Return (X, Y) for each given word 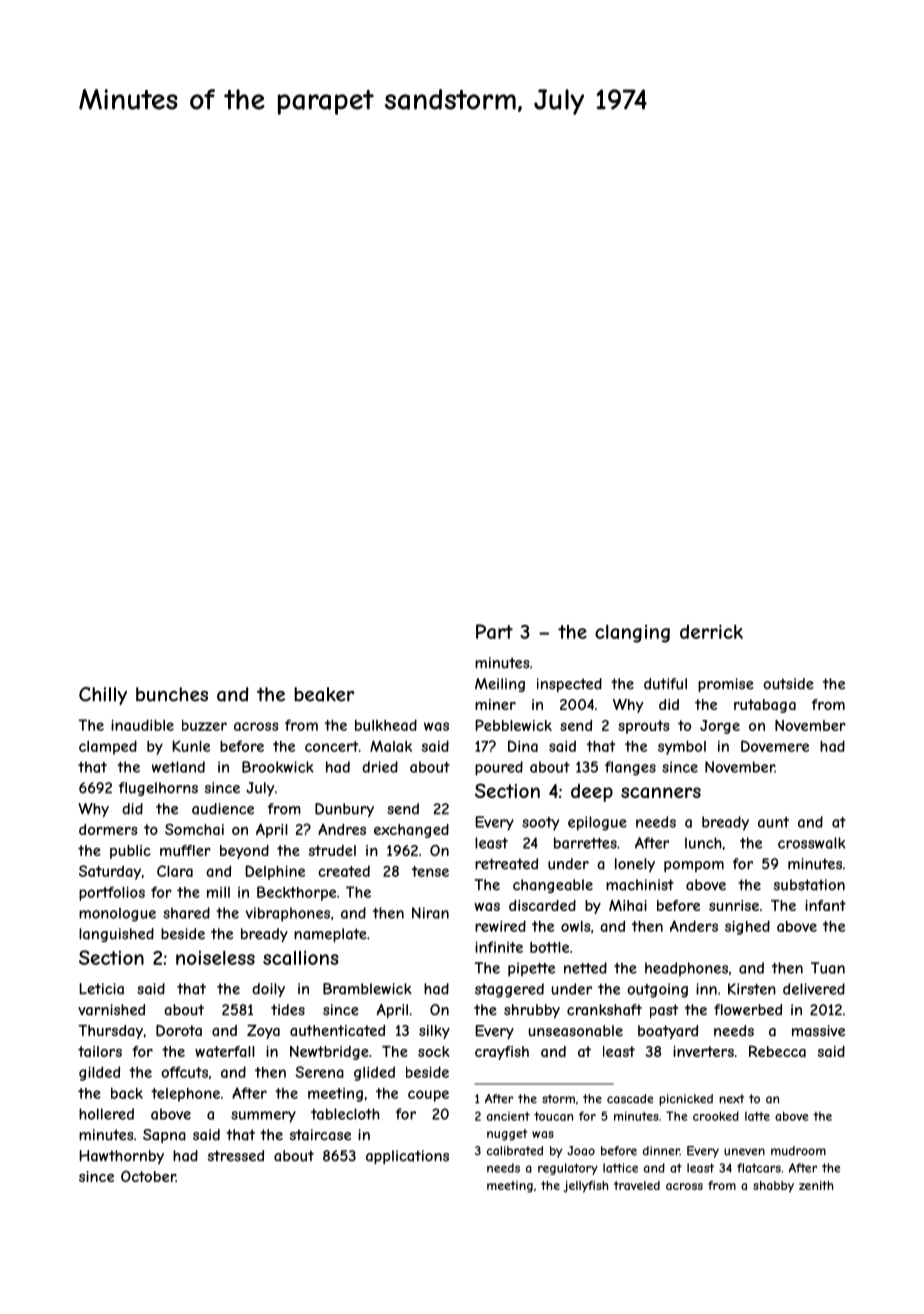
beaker (324, 694)
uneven (744, 1152)
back (127, 1093)
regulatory (568, 1169)
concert (331, 746)
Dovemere (775, 746)
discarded (542, 905)
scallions (301, 957)
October (148, 1176)
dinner (661, 1151)
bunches (172, 694)
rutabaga (765, 706)
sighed (747, 927)
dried (380, 767)
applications (407, 1157)
